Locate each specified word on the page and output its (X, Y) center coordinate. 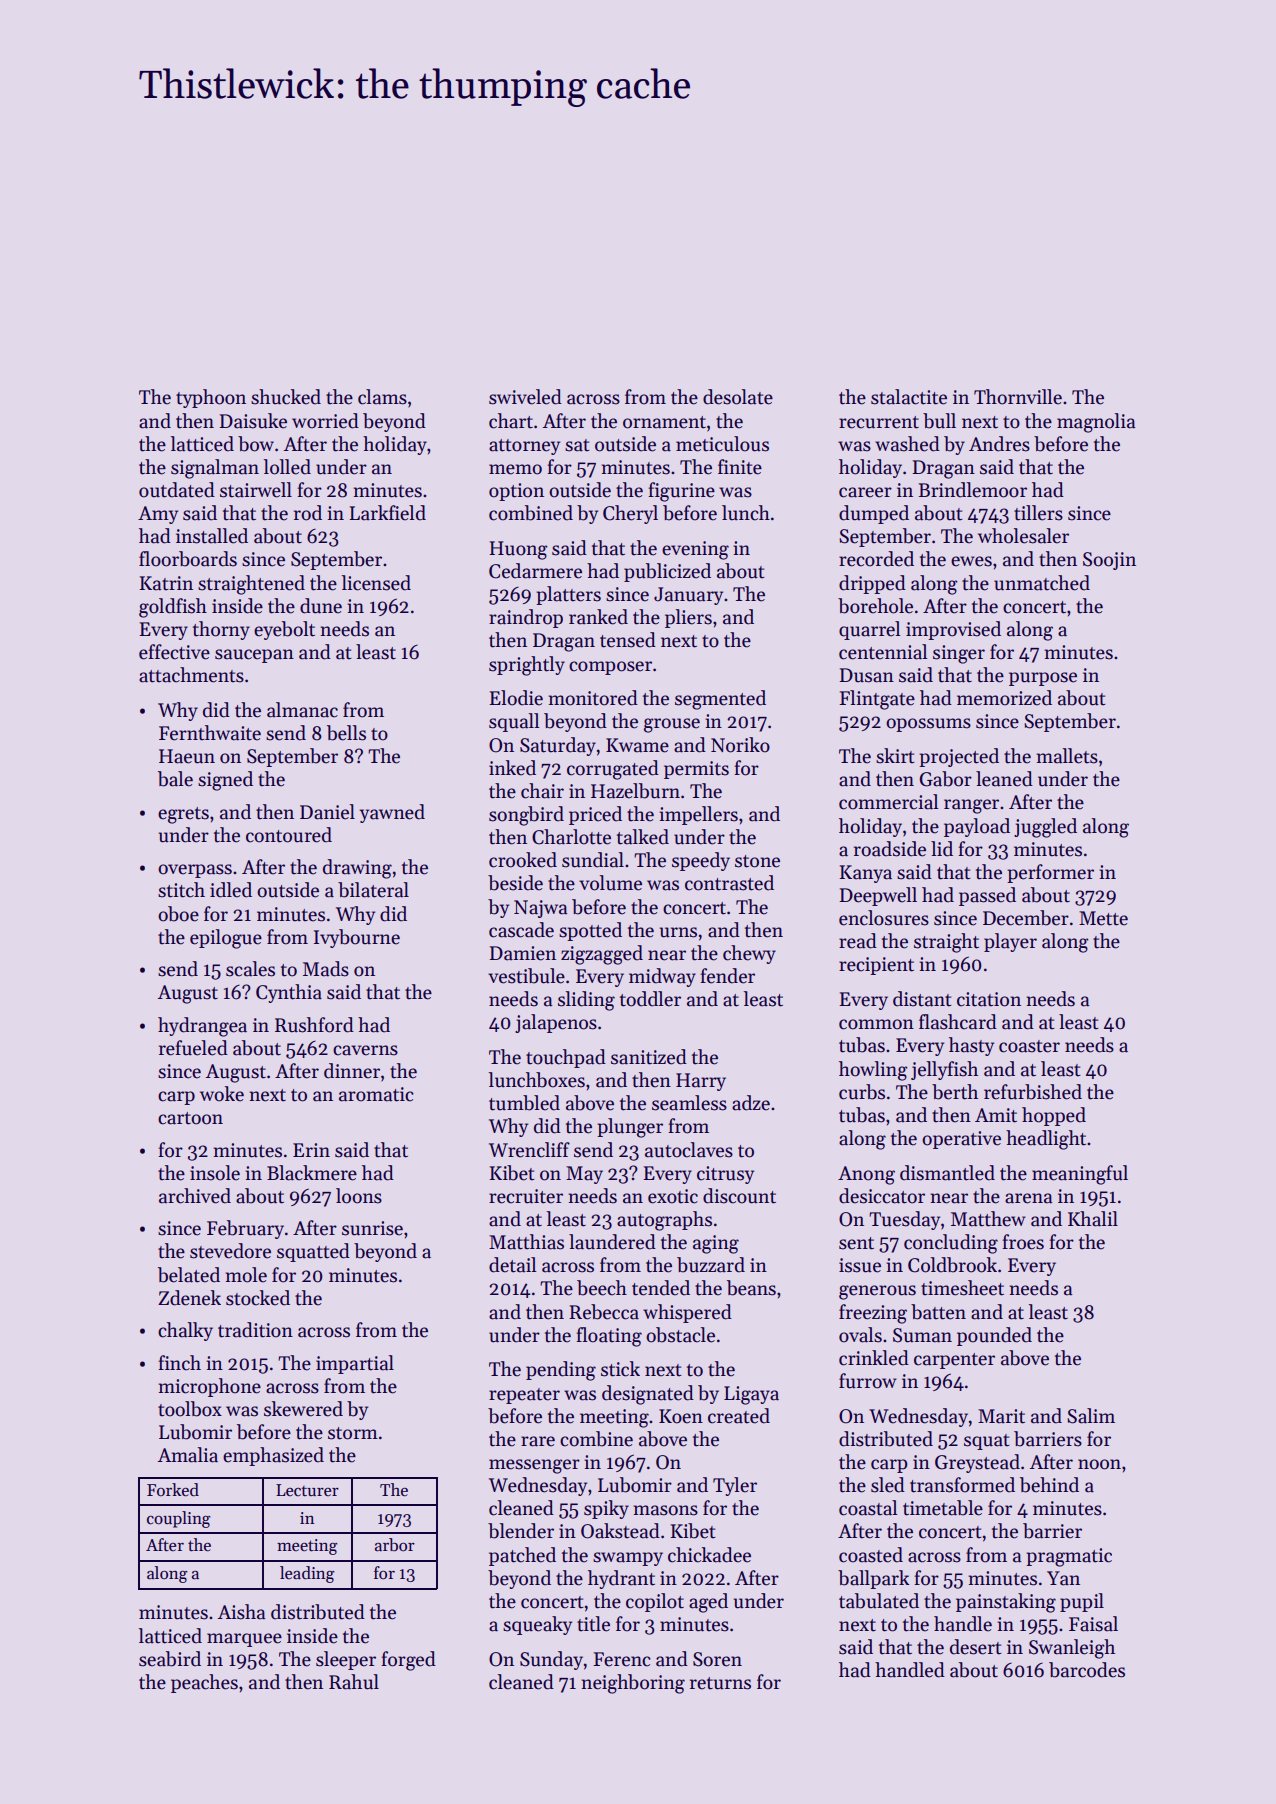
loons (359, 1196)
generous (877, 1292)
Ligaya (751, 1395)
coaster (1029, 1046)
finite (740, 467)
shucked (286, 397)
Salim (1091, 1416)
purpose (1043, 679)
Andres (999, 444)
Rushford (314, 1025)
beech (602, 1288)
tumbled (524, 1103)
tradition (255, 1330)
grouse (672, 725)
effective (174, 652)
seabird (170, 1659)
